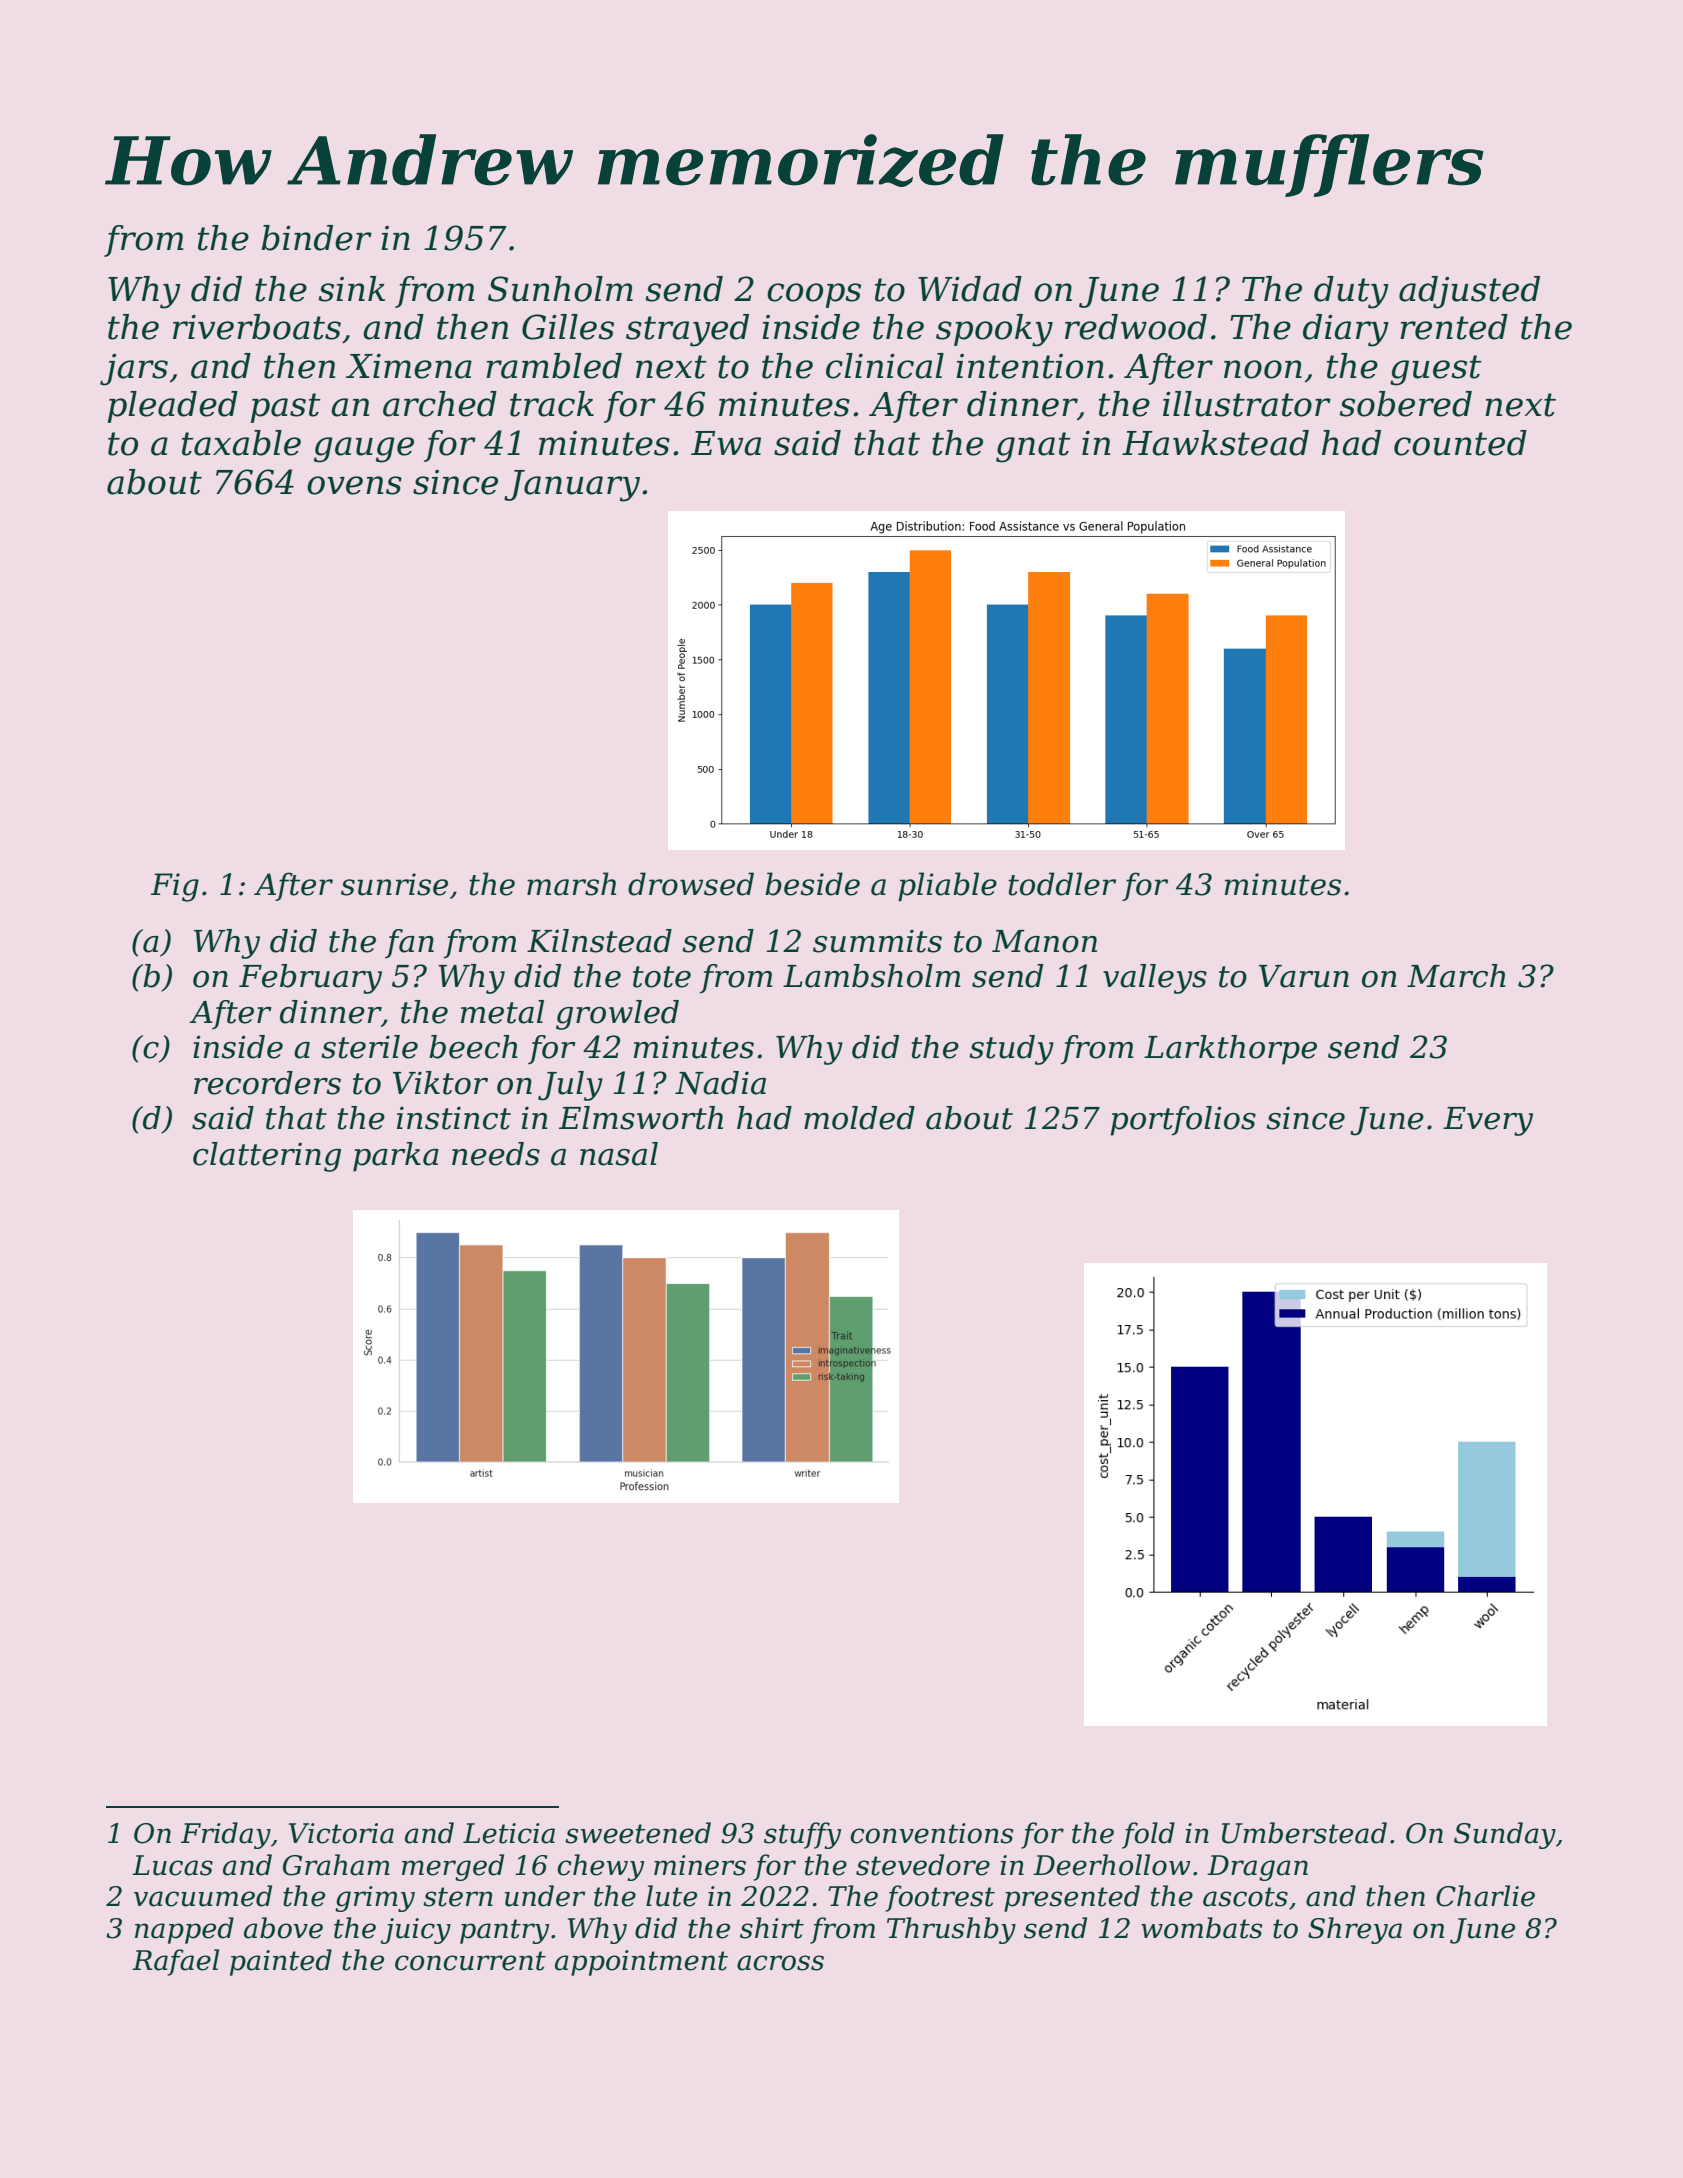 This screenshot has height=2178, width=1683. What do you see at coordinates (877, 941) in the screenshot?
I see `summits` at bounding box center [877, 941].
